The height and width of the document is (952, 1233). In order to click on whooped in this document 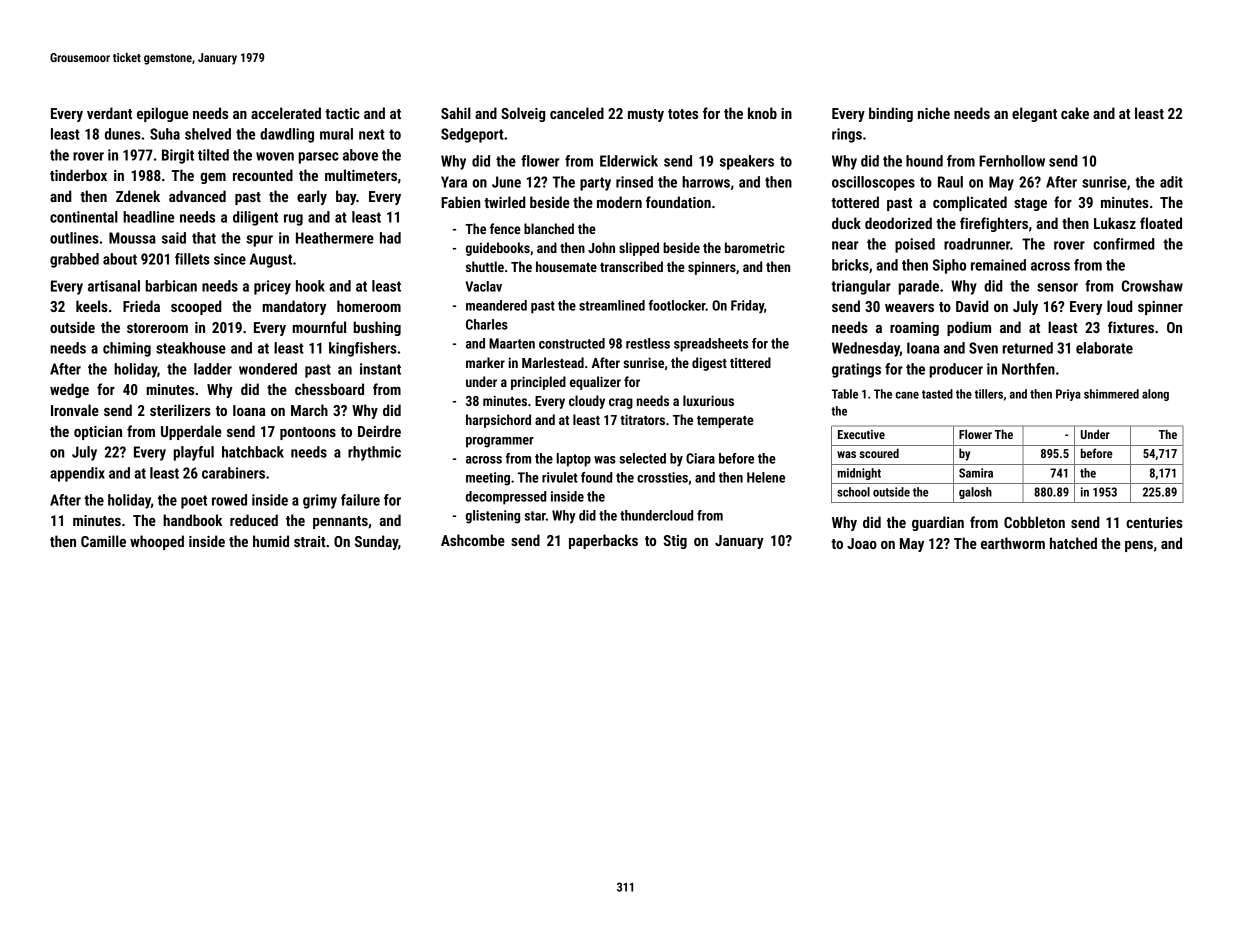, I will do `click(157, 542)`.
